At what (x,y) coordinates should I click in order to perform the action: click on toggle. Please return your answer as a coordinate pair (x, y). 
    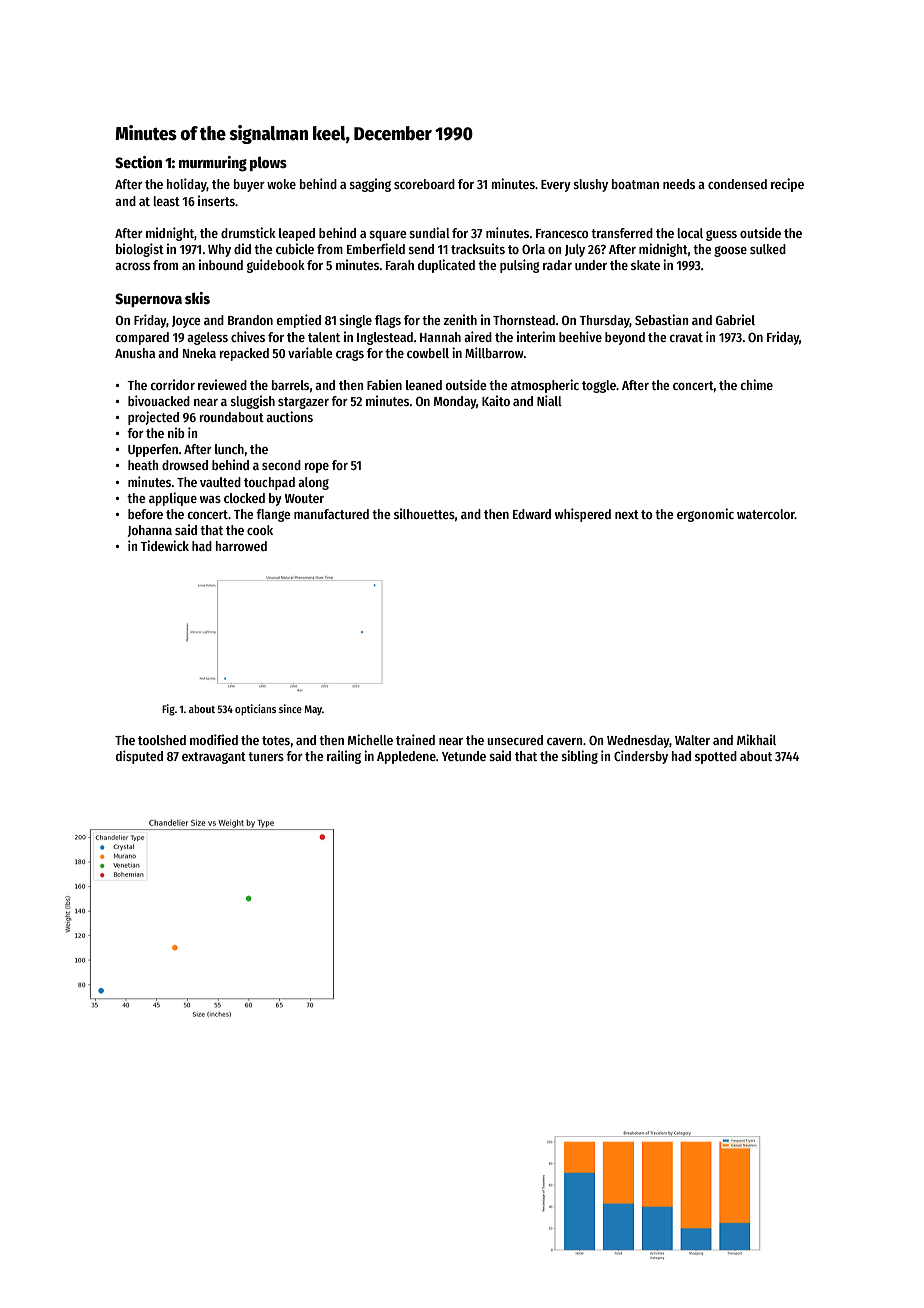
    Looking at the image, I should click on (599, 386).
